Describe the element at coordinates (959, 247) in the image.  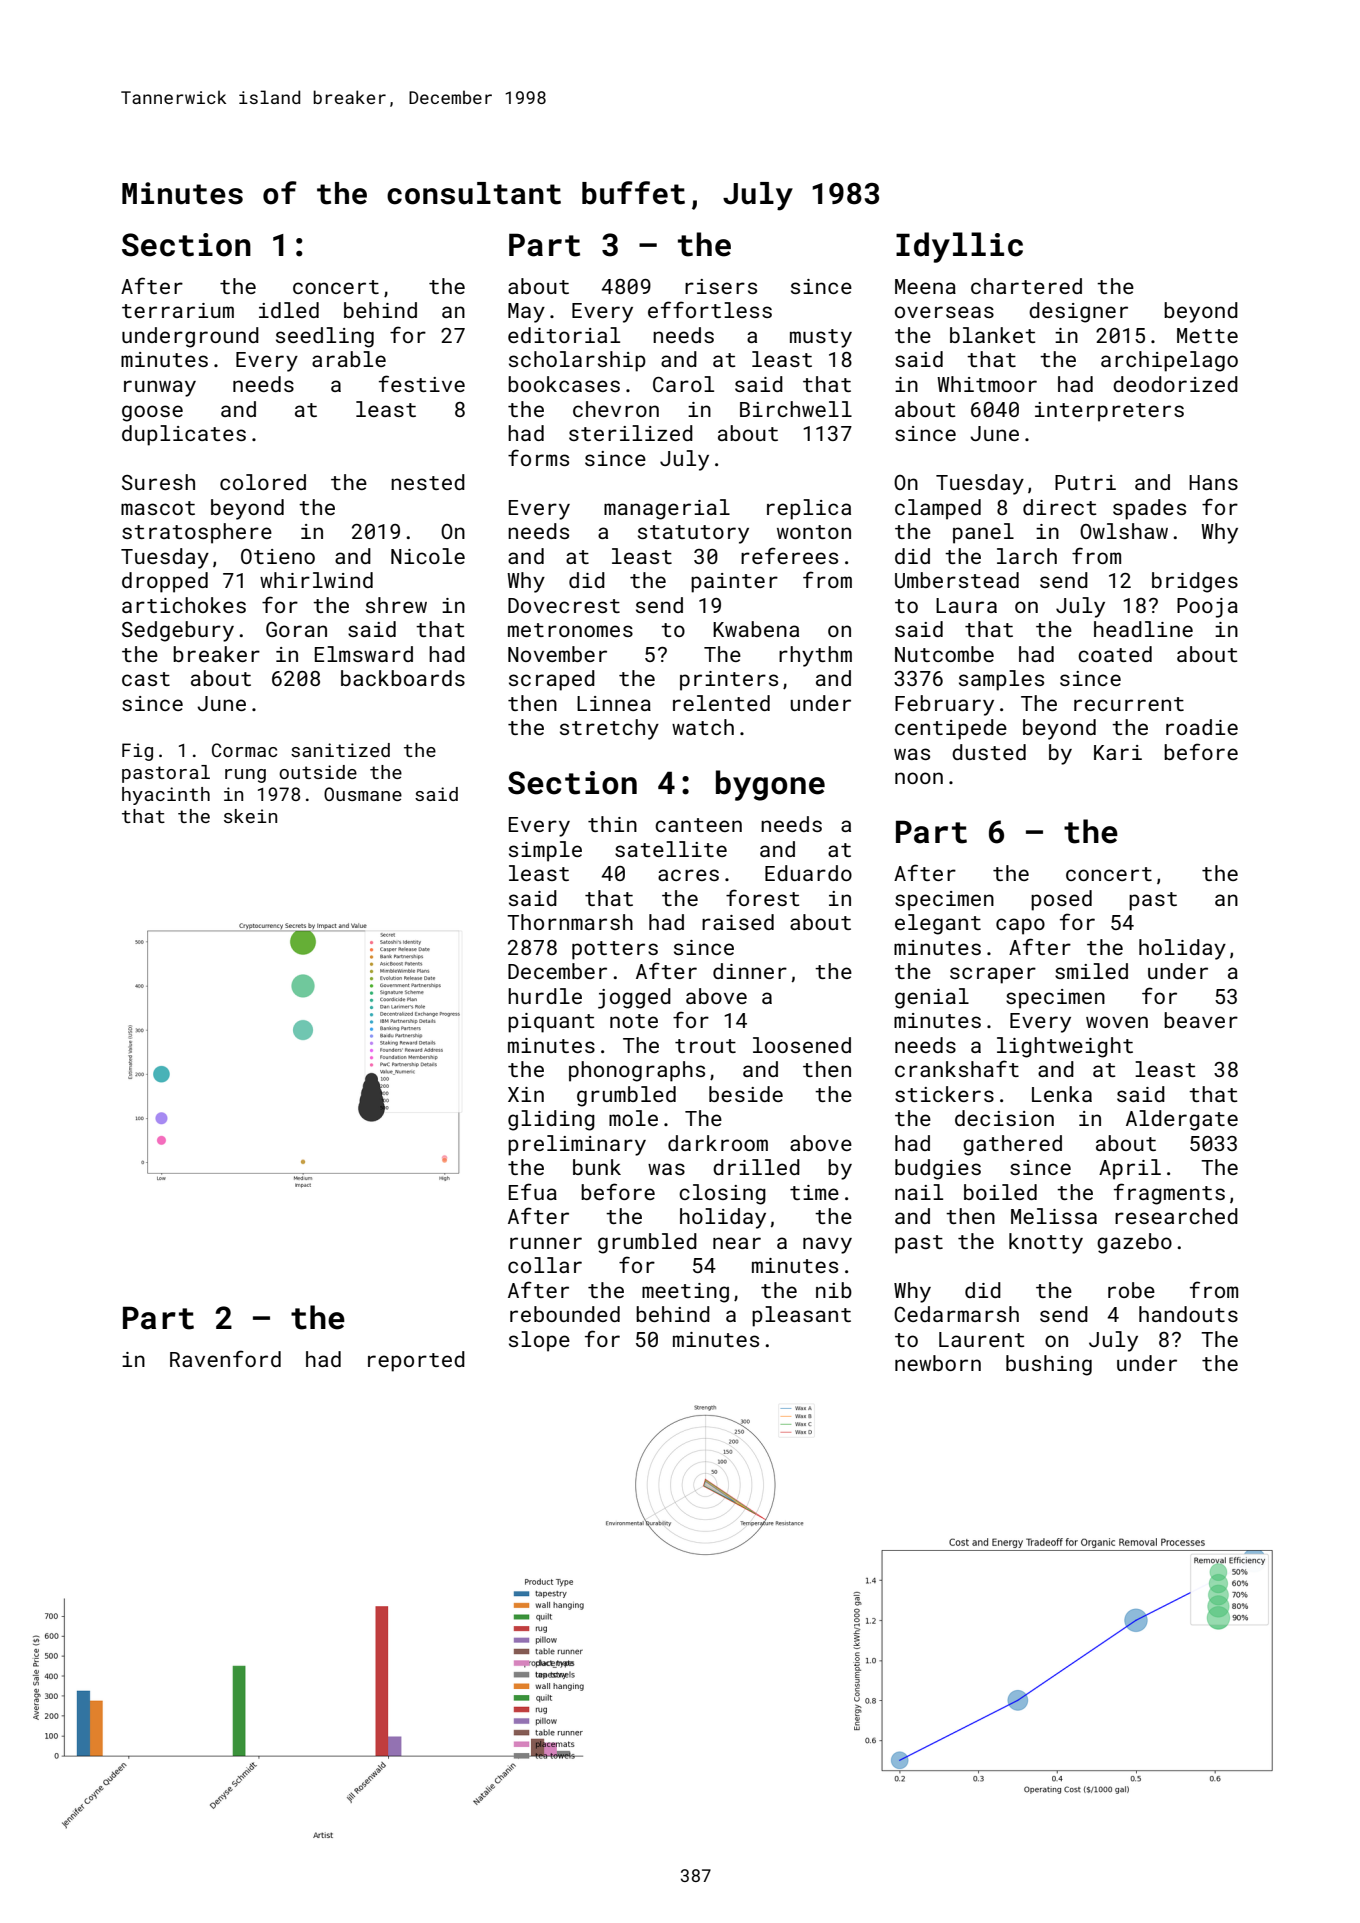
I see `Idyllic` at that location.
